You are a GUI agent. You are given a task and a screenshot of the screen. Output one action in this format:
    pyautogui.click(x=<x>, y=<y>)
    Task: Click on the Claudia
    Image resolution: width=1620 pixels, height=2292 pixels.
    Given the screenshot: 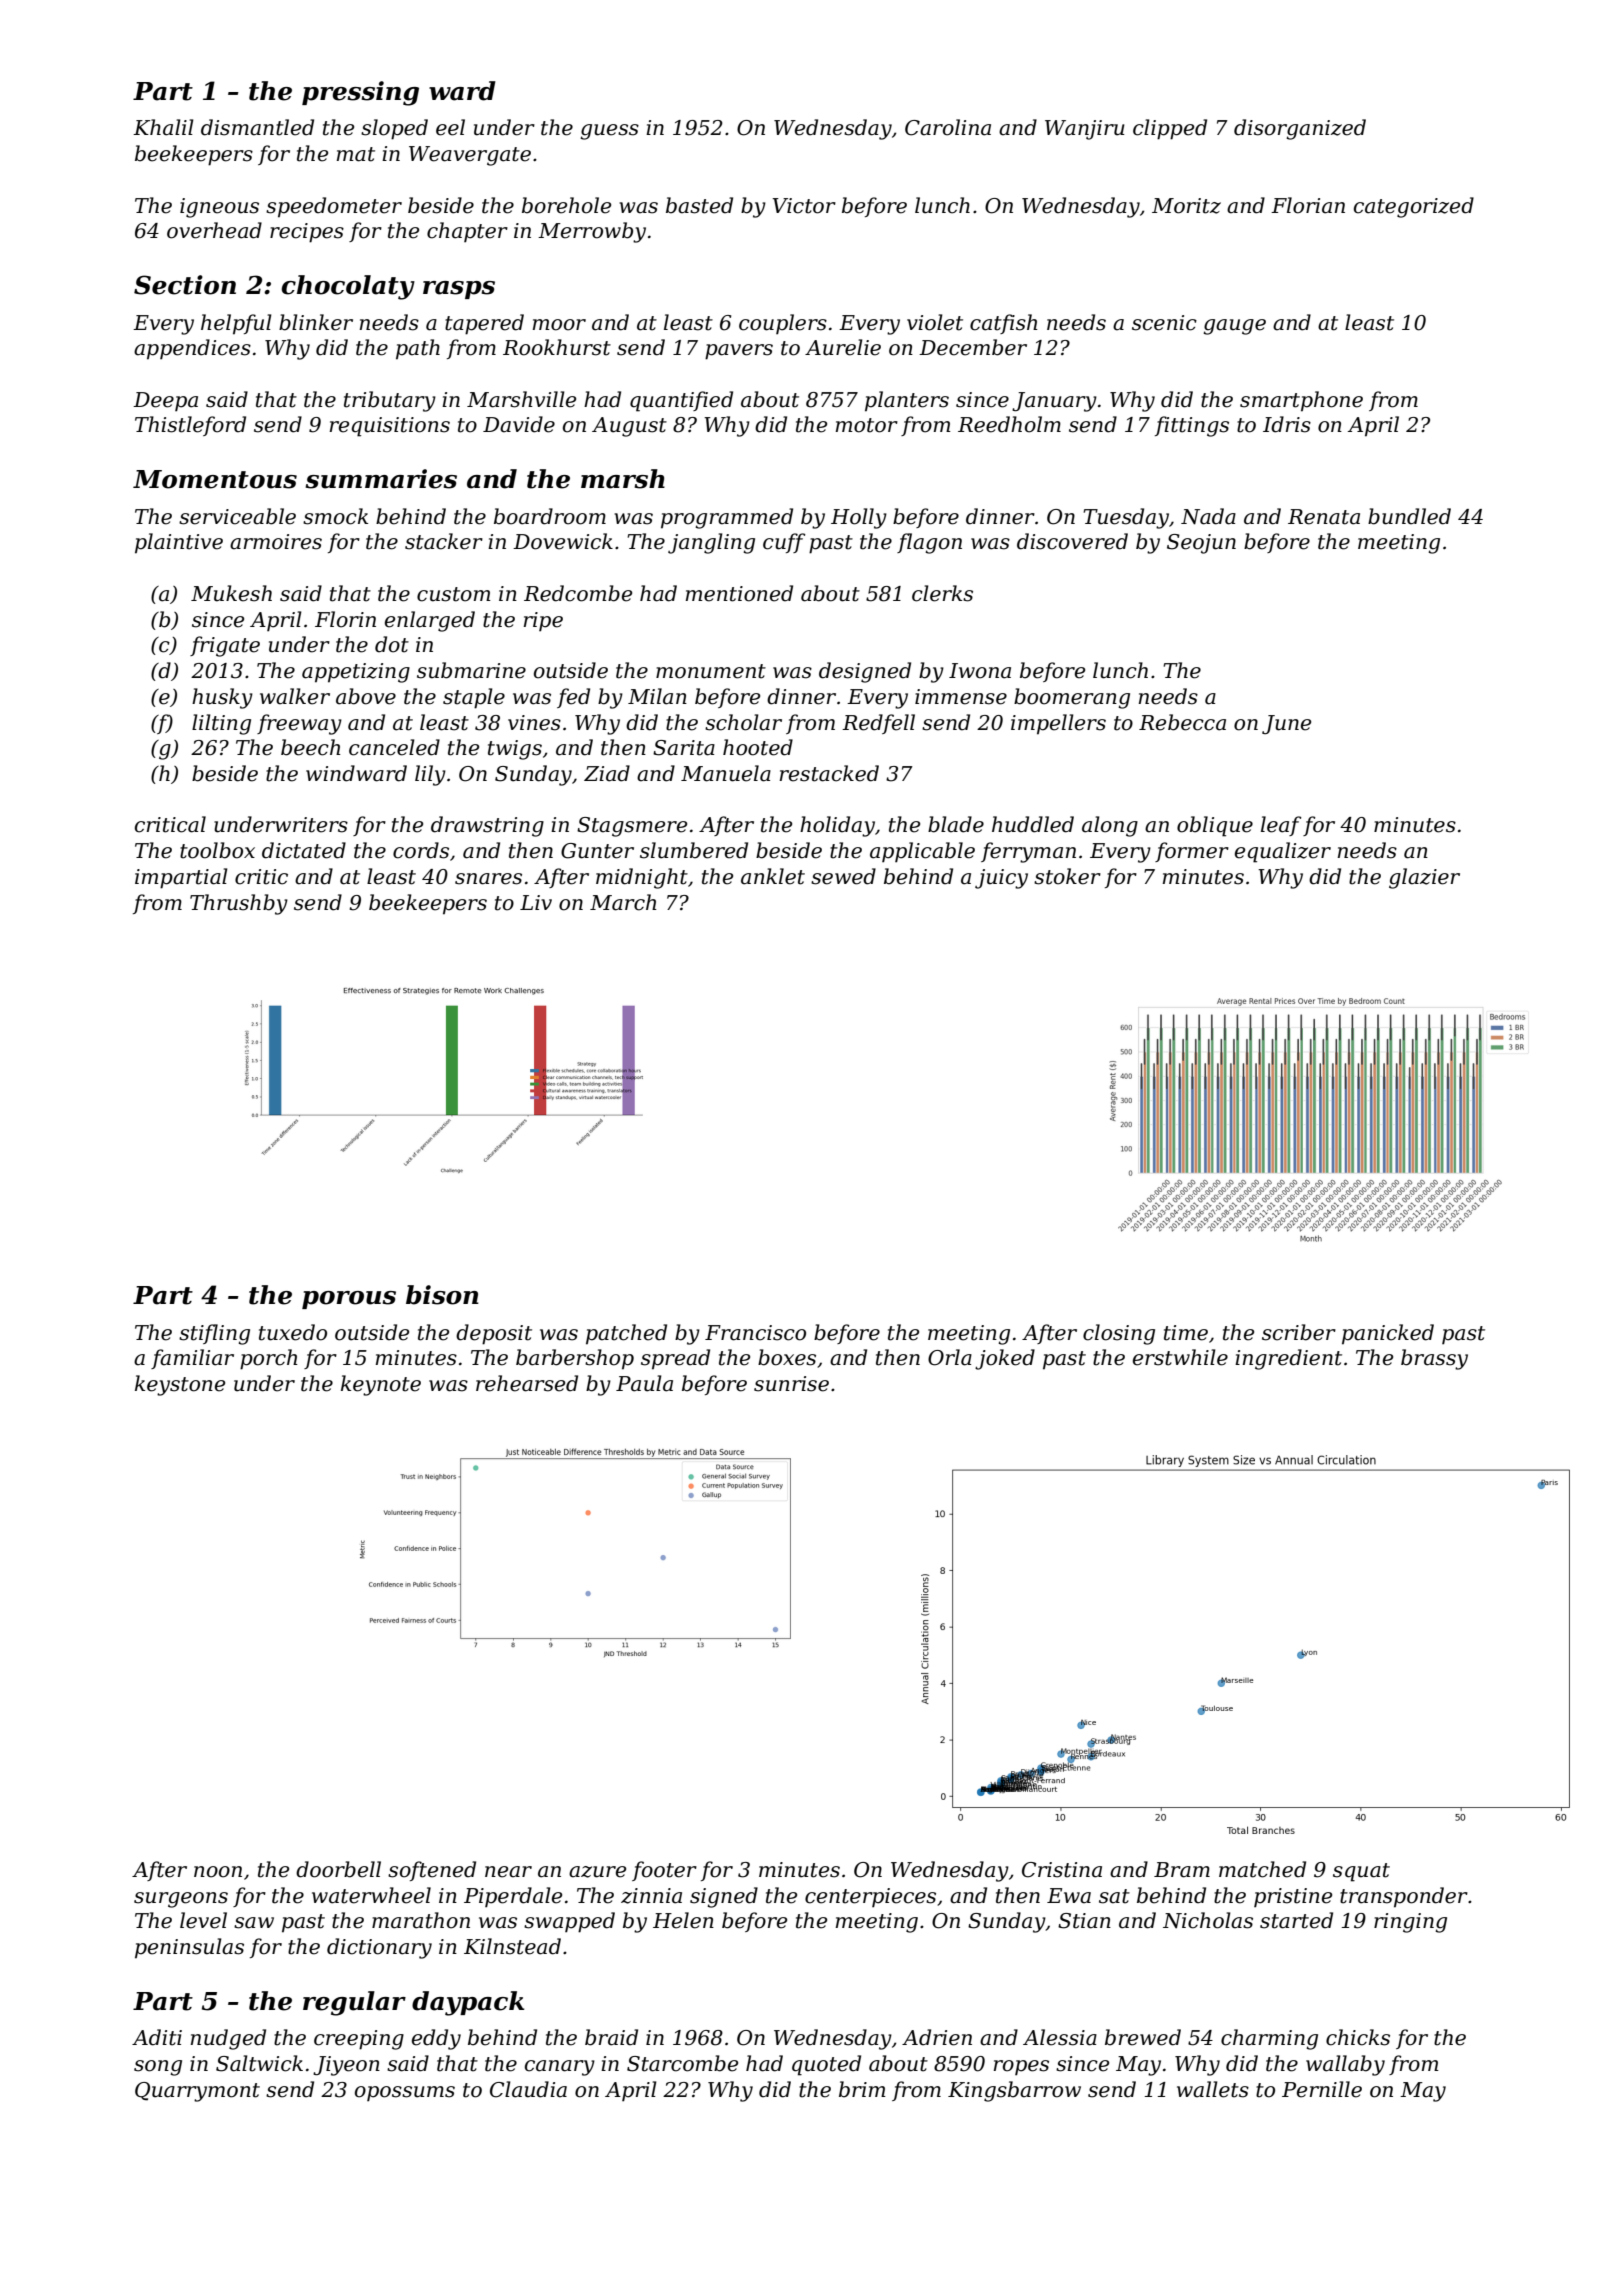 What is the action you would take?
    pyautogui.click(x=528, y=2089)
